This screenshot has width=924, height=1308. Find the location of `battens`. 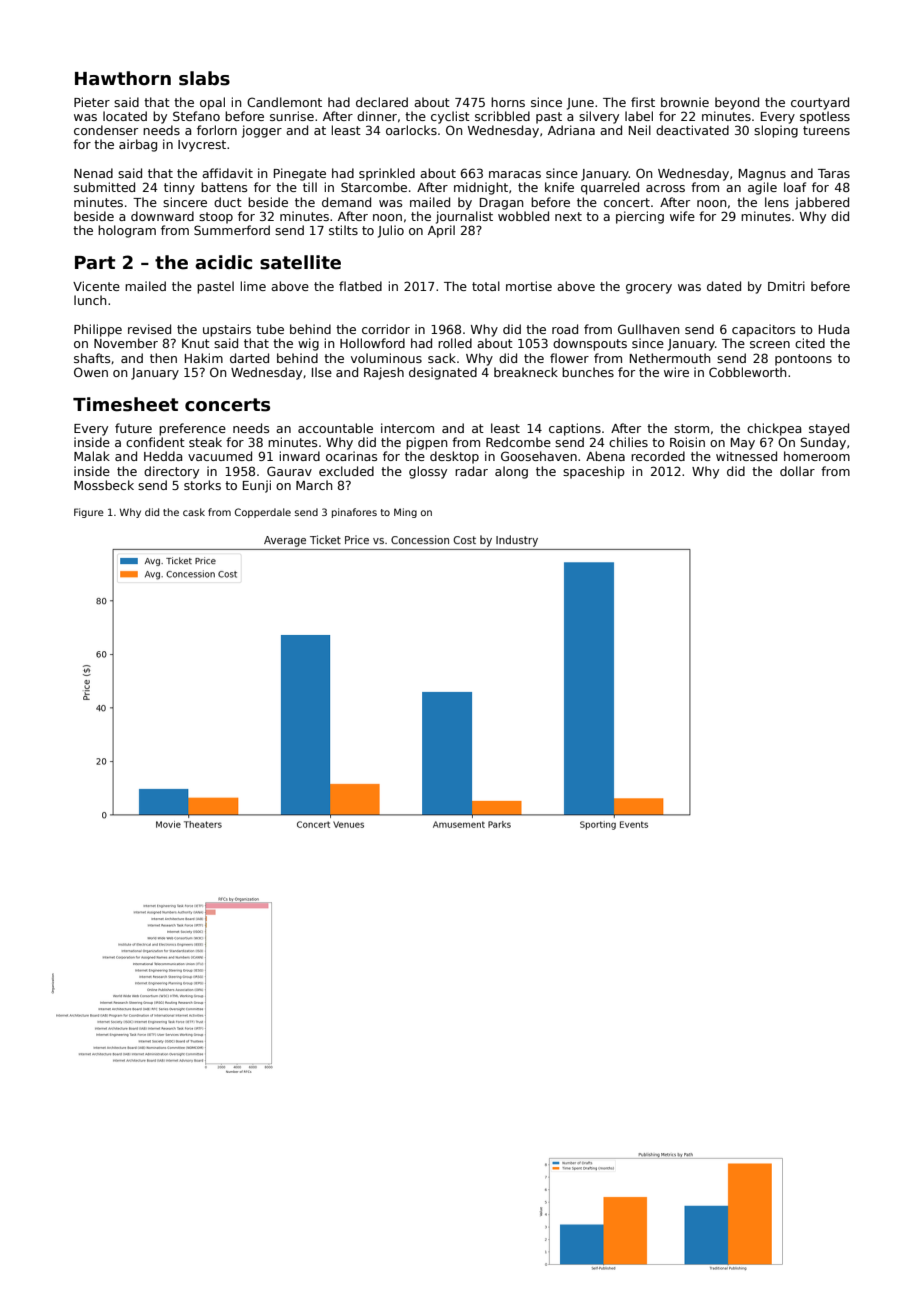

battens is located at coordinates (224, 187).
